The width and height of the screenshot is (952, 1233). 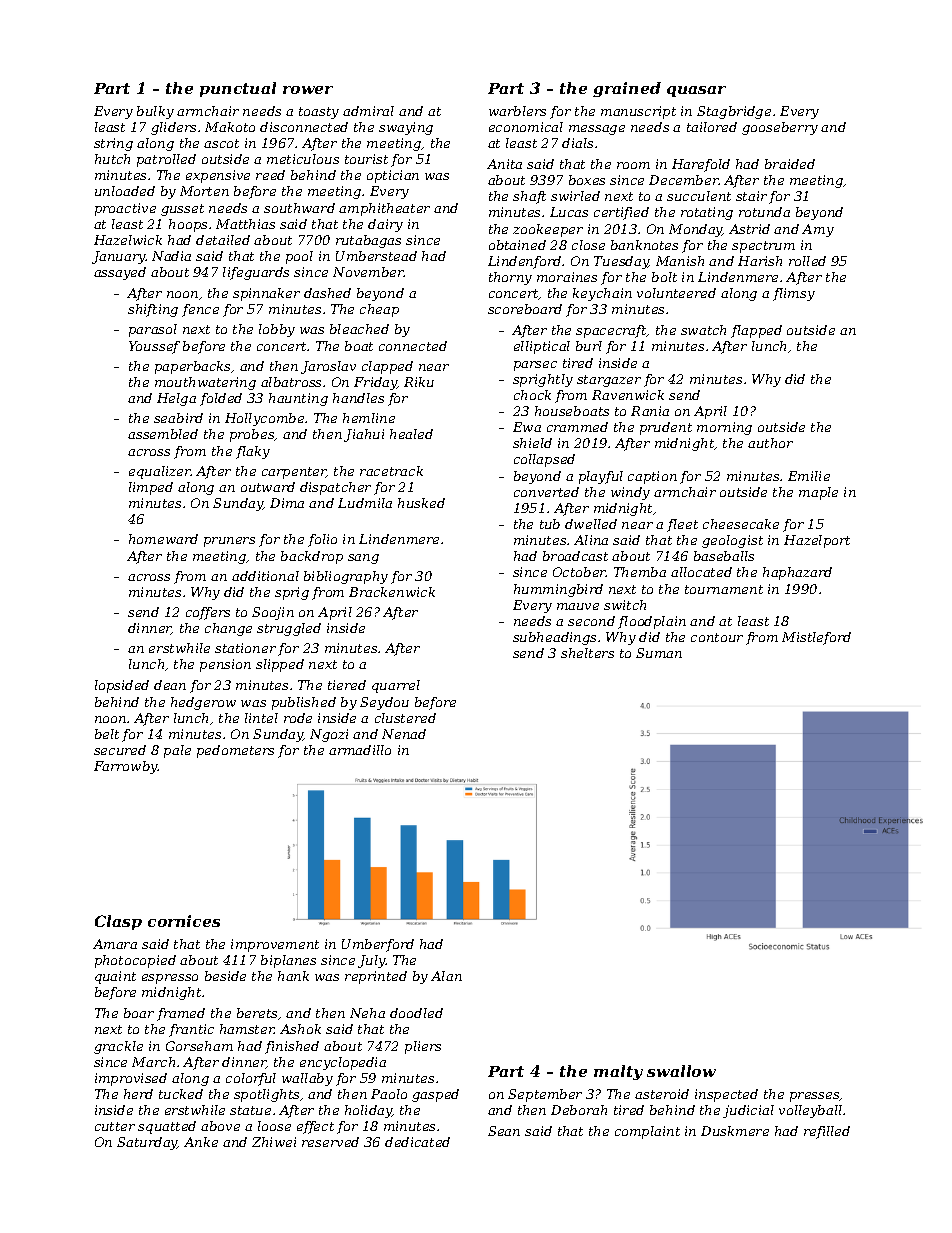 What do you see at coordinates (264, 419) in the screenshot?
I see `Hollycombe` at bounding box center [264, 419].
